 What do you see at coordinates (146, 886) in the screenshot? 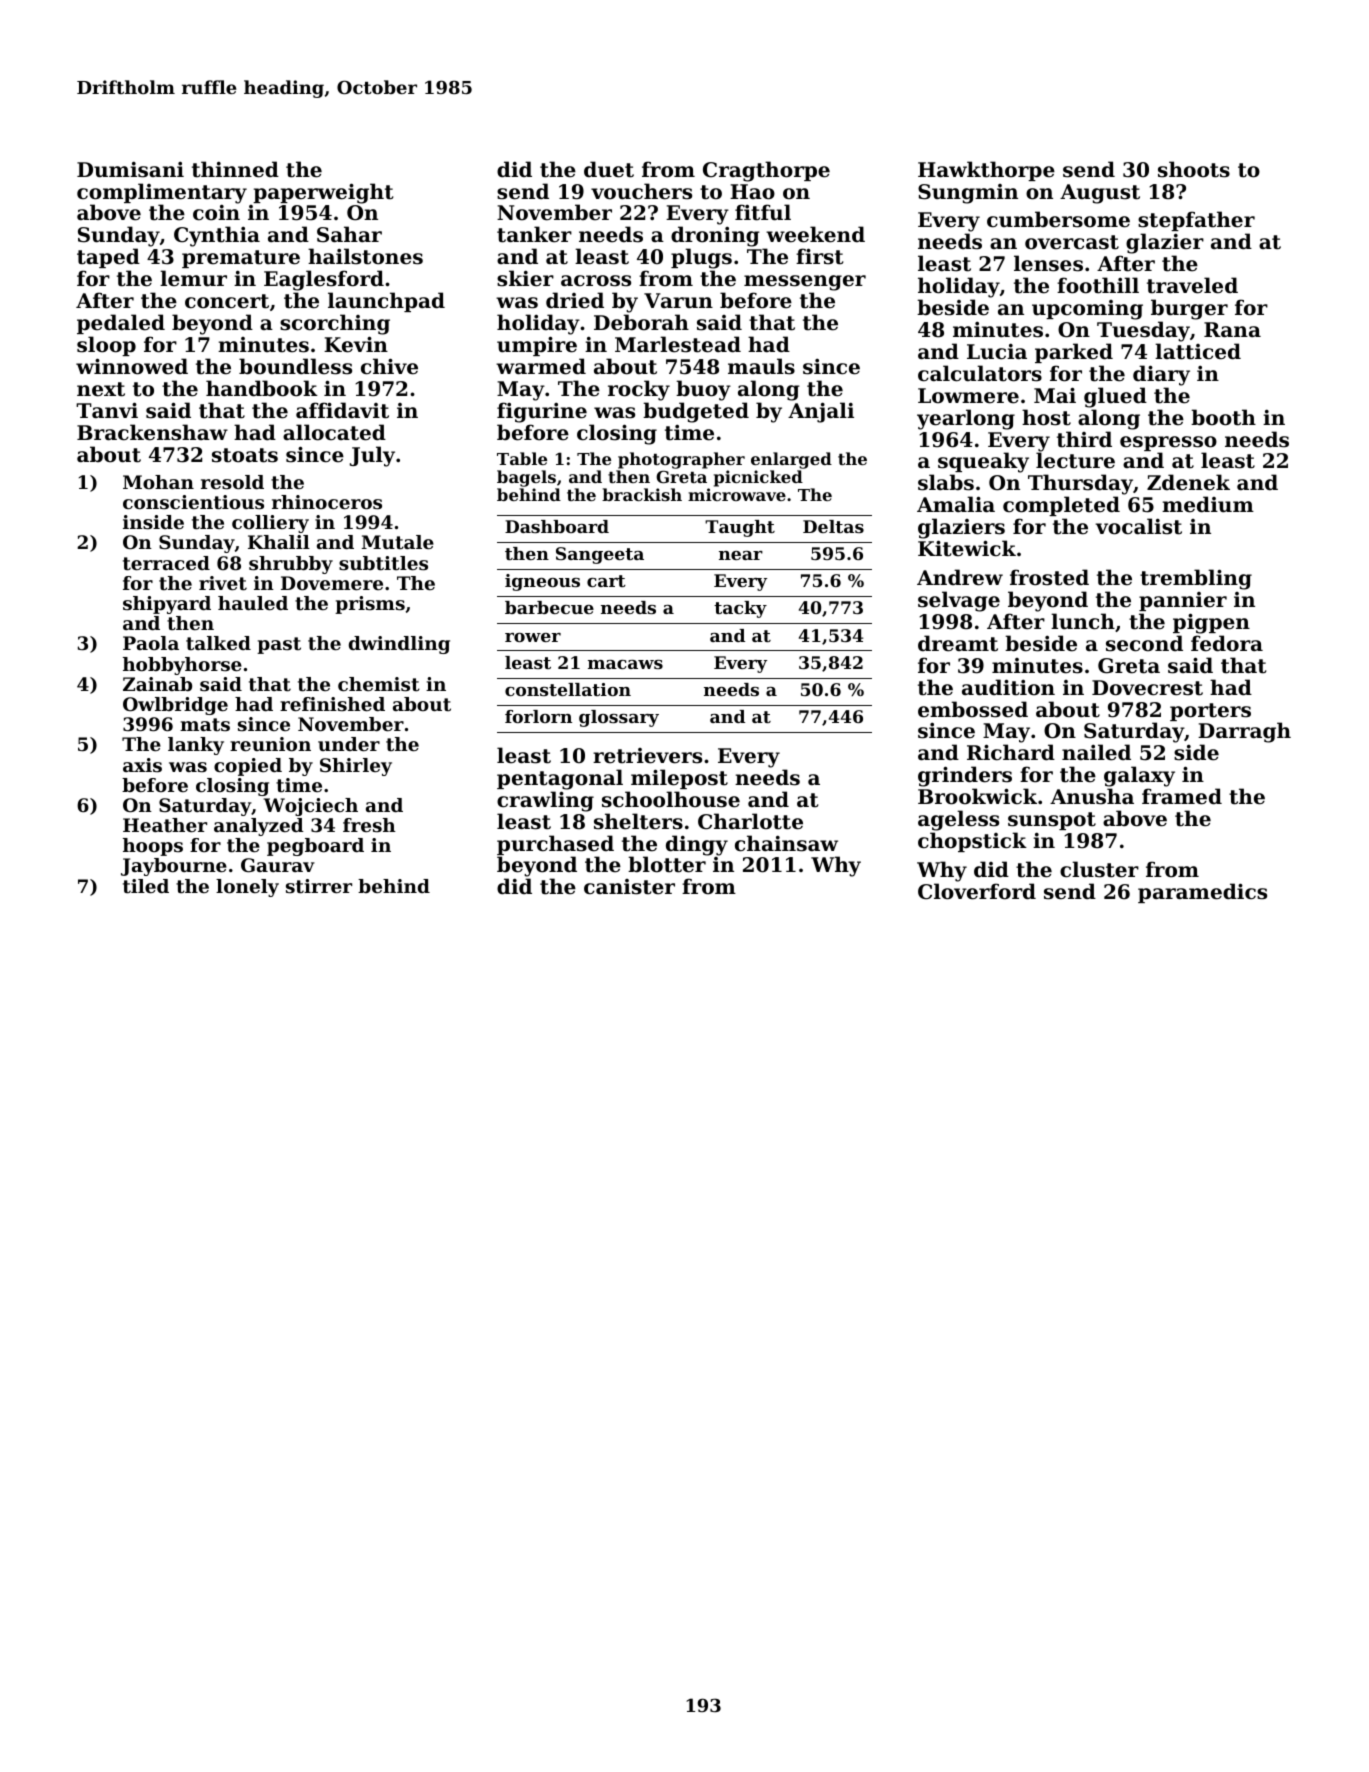
I see `tiled` at bounding box center [146, 886].
